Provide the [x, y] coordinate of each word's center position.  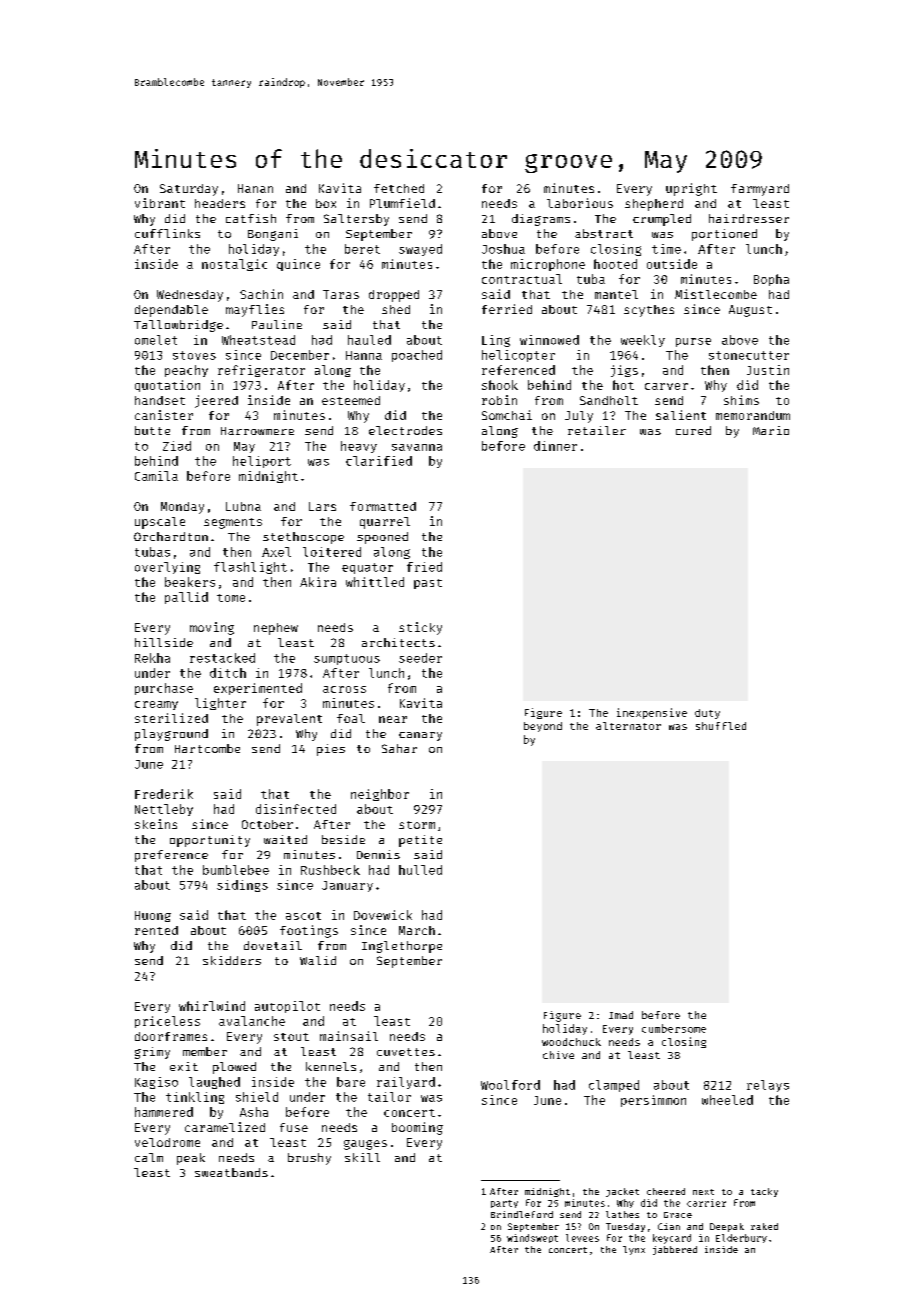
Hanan [255, 188]
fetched [399, 188]
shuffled [721, 726]
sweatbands [231, 1172]
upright [691, 189]
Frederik [164, 794]
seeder [420, 658]
